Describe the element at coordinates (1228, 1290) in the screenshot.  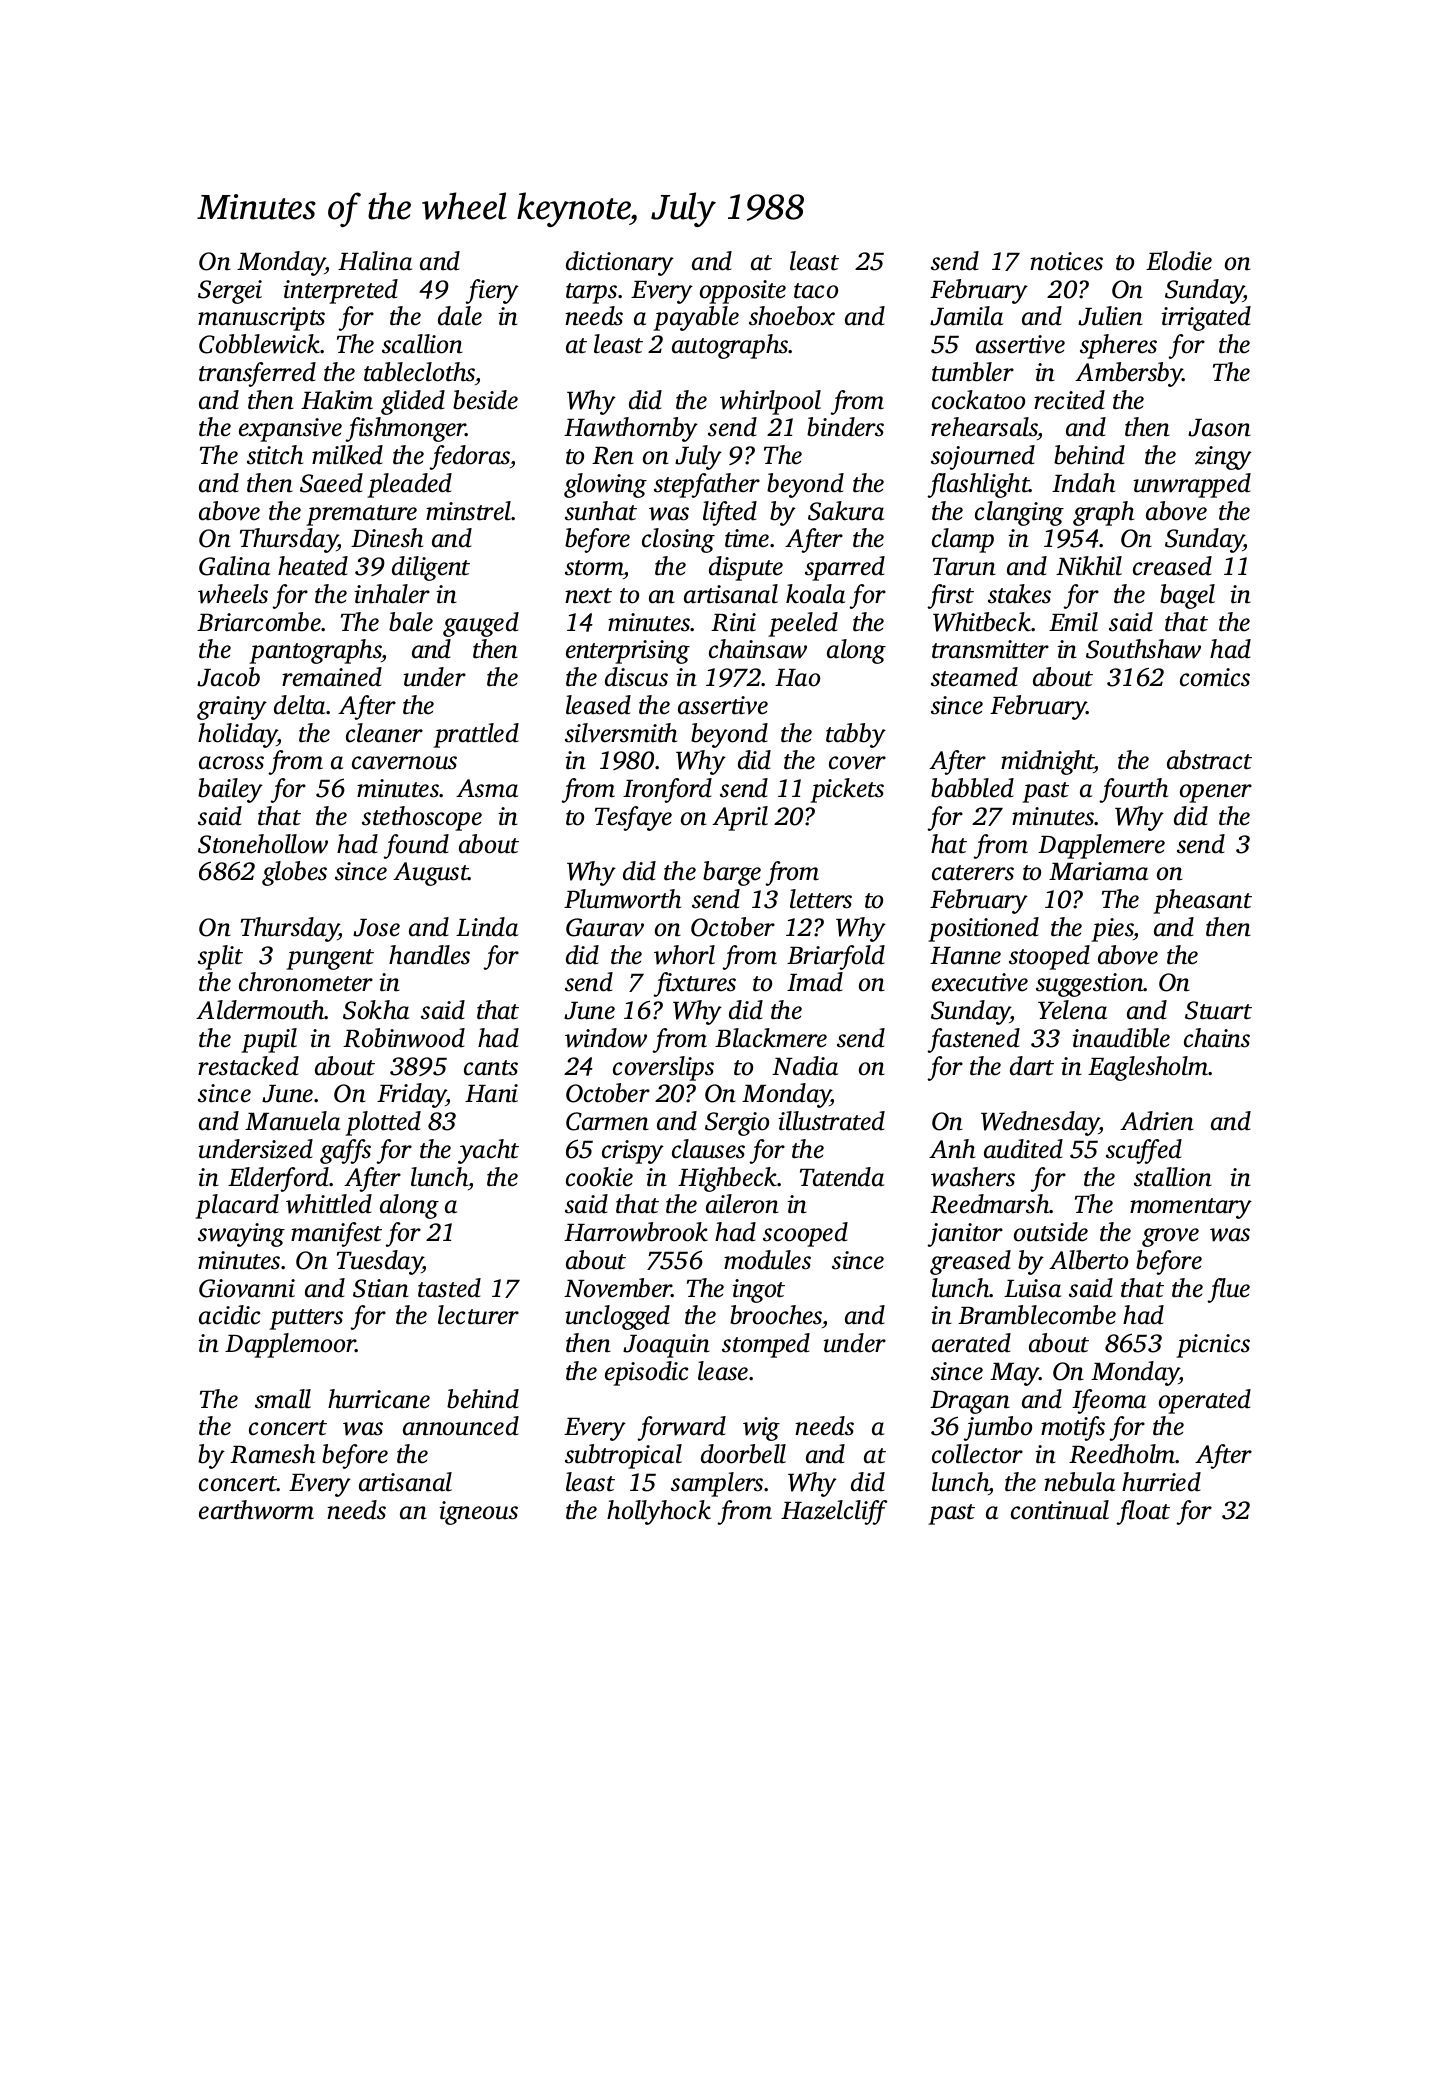
I see `flue` at that location.
